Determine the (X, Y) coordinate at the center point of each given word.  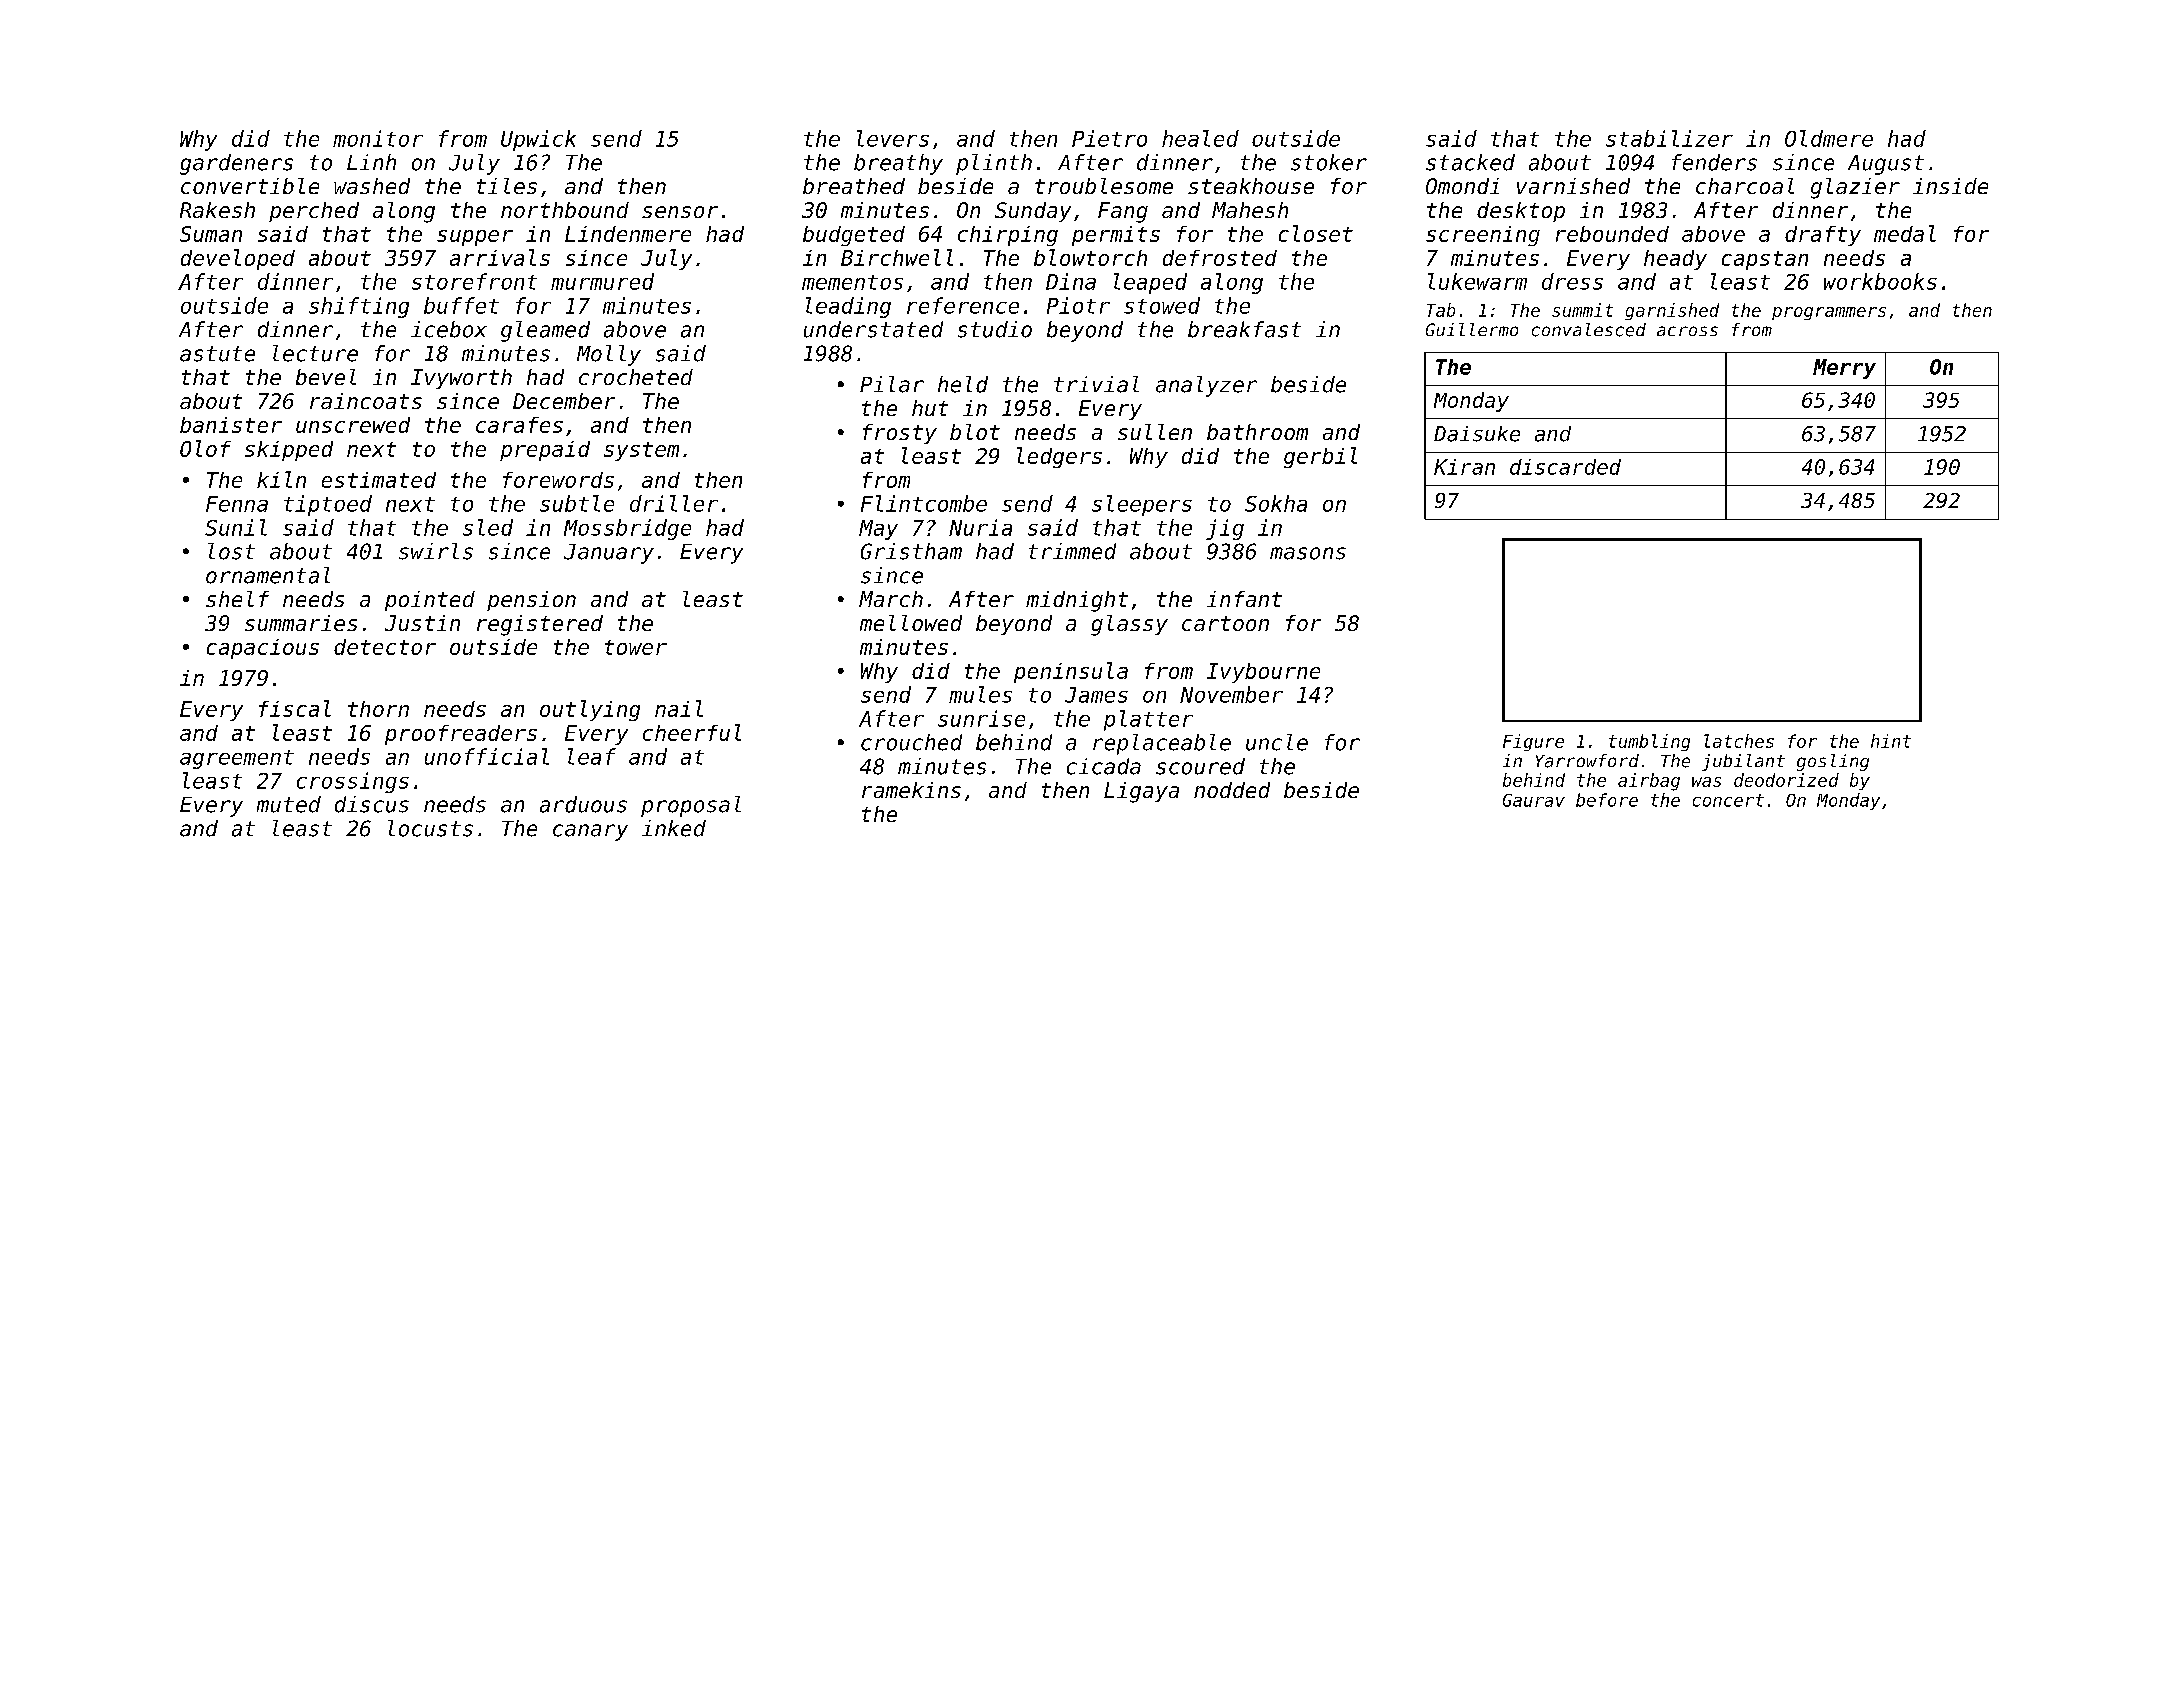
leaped (1150, 283)
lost (231, 551)
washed (372, 186)
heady (1675, 260)
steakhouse (1251, 186)
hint (1891, 741)
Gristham (911, 551)
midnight (1077, 601)
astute (217, 354)
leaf (592, 756)
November (1231, 694)
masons (1308, 553)
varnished (1573, 186)
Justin (422, 623)
